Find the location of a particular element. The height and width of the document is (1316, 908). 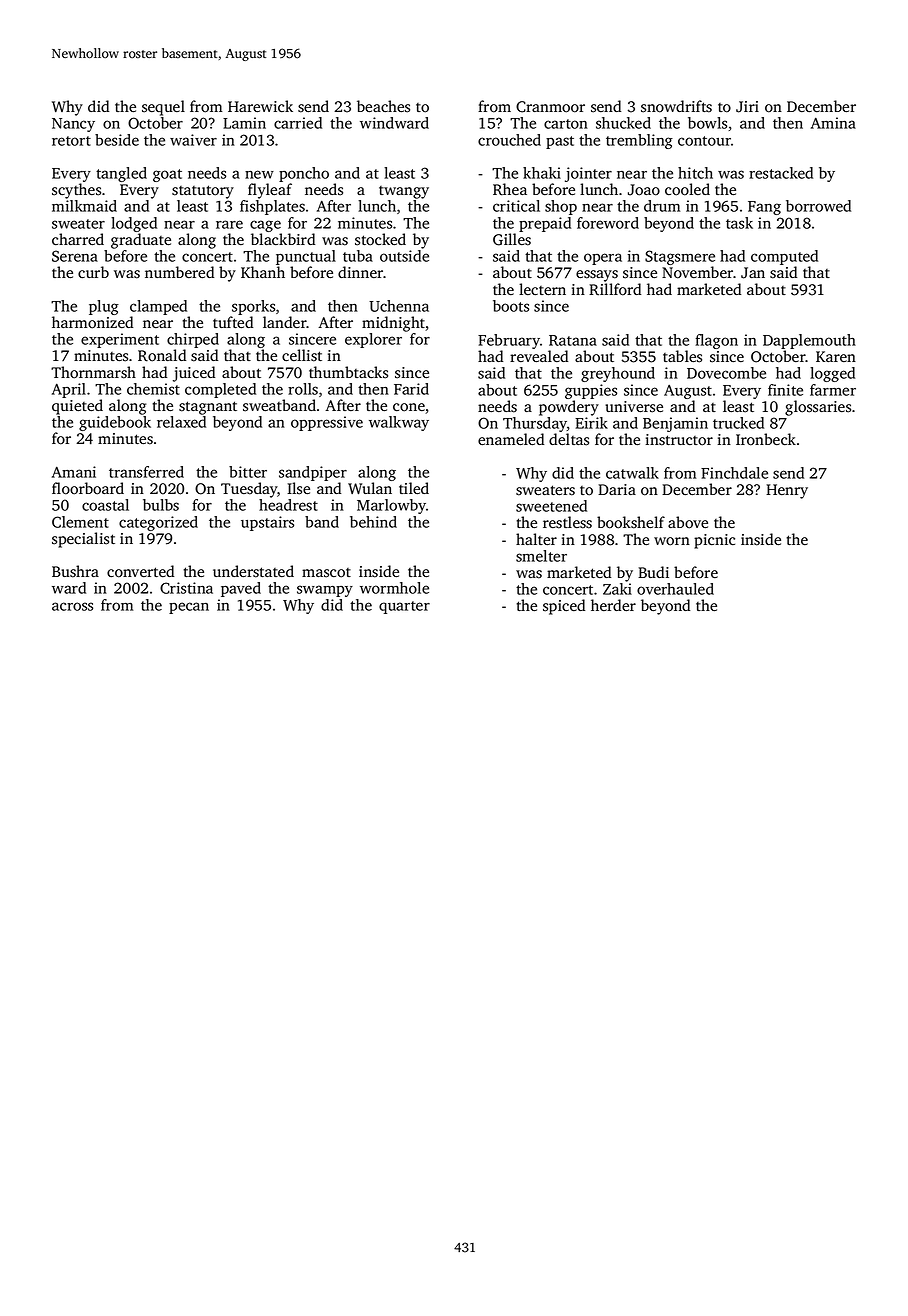

Henry is located at coordinates (787, 491).
